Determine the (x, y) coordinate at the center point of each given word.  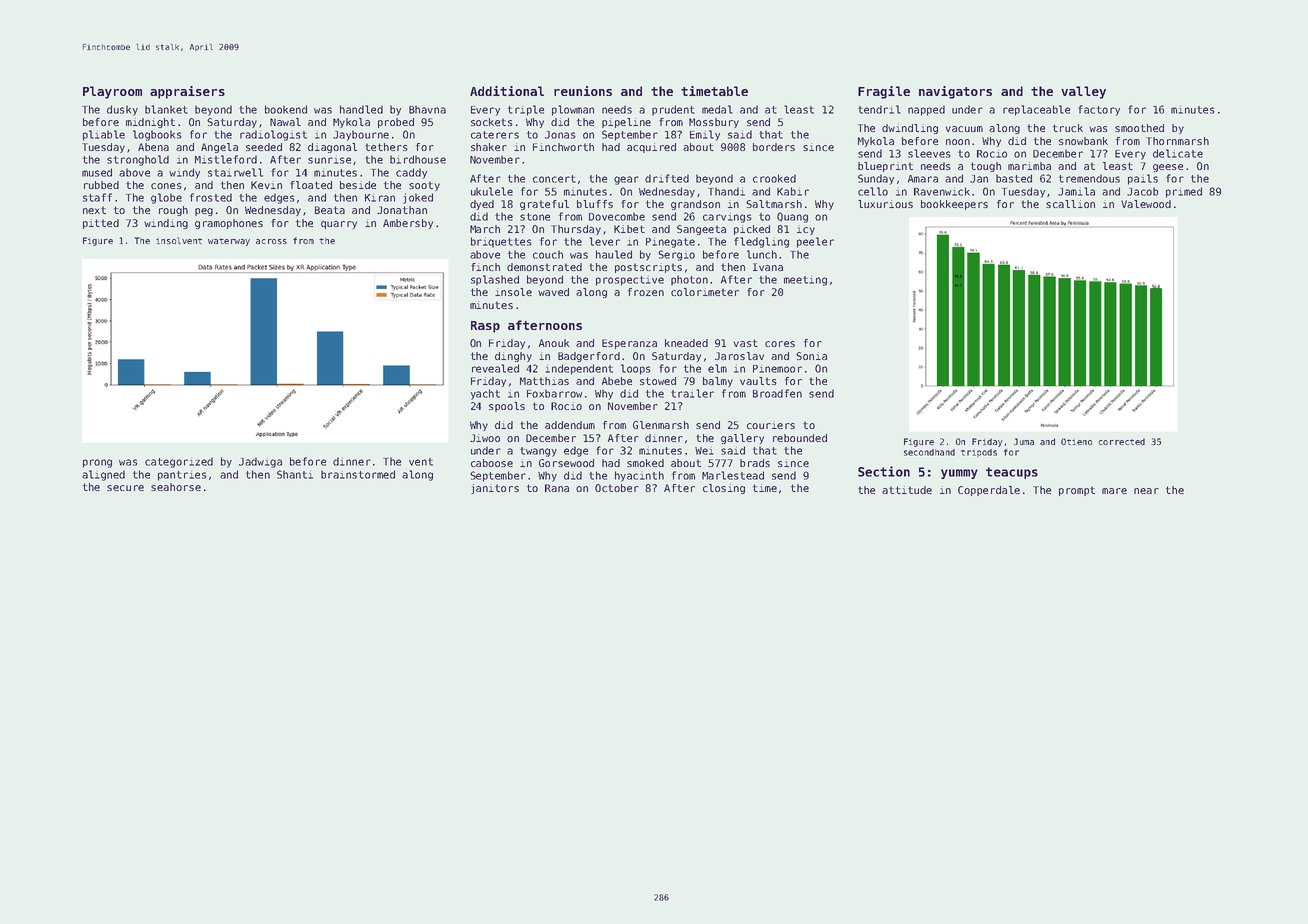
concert (554, 179)
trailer (692, 393)
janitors (495, 489)
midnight (150, 123)
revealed (495, 368)
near (1146, 491)
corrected (1122, 441)
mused (97, 172)
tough (986, 167)
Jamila (1076, 191)
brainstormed (358, 474)
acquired (651, 148)
